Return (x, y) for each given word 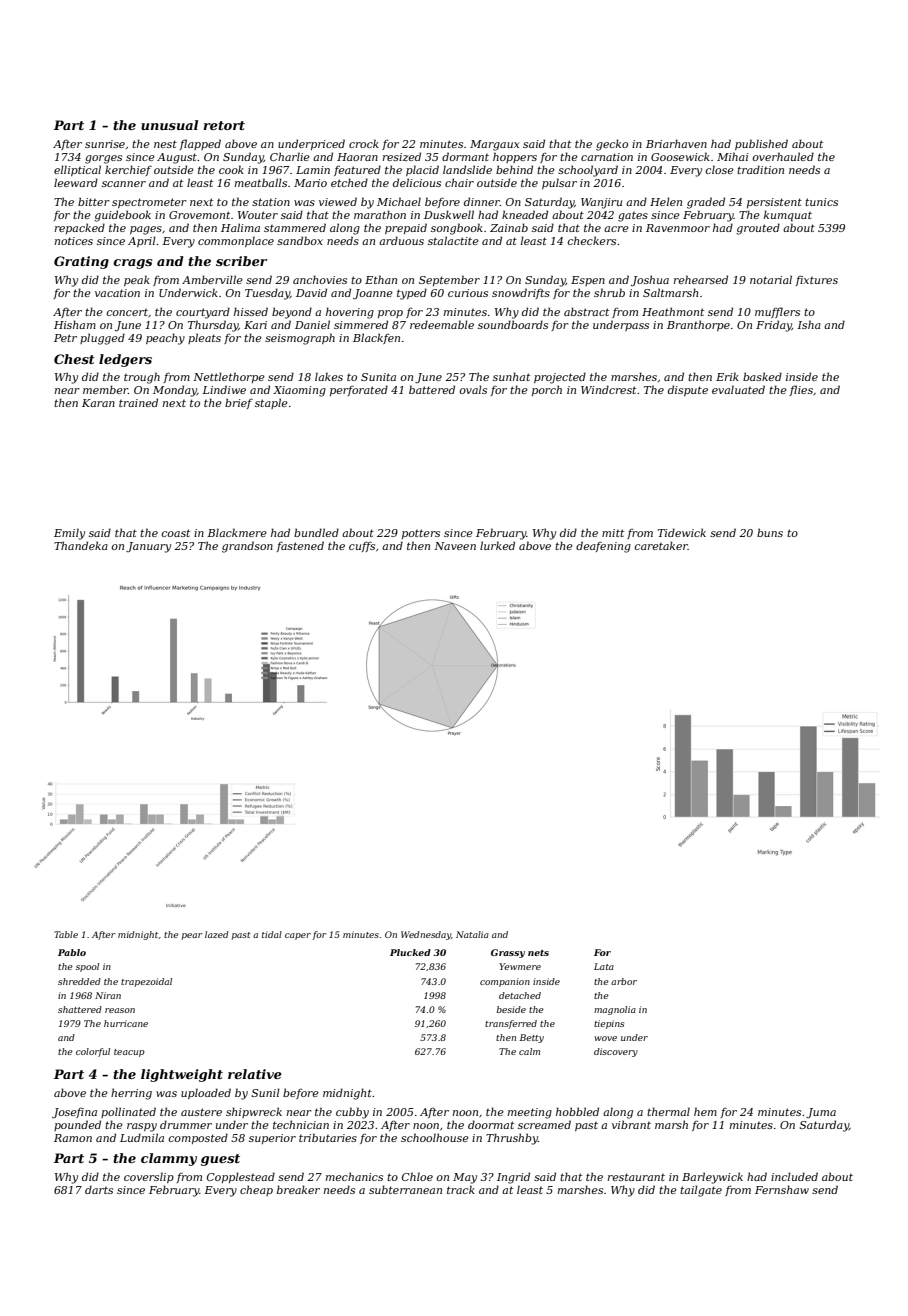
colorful (93, 1052)
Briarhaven (676, 143)
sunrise (105, 144)
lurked (497, 545)
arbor (624, 981)
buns (770, 532)
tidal (272, 934)
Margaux (494, 145)
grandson (247, 547)
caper (298, 936)
